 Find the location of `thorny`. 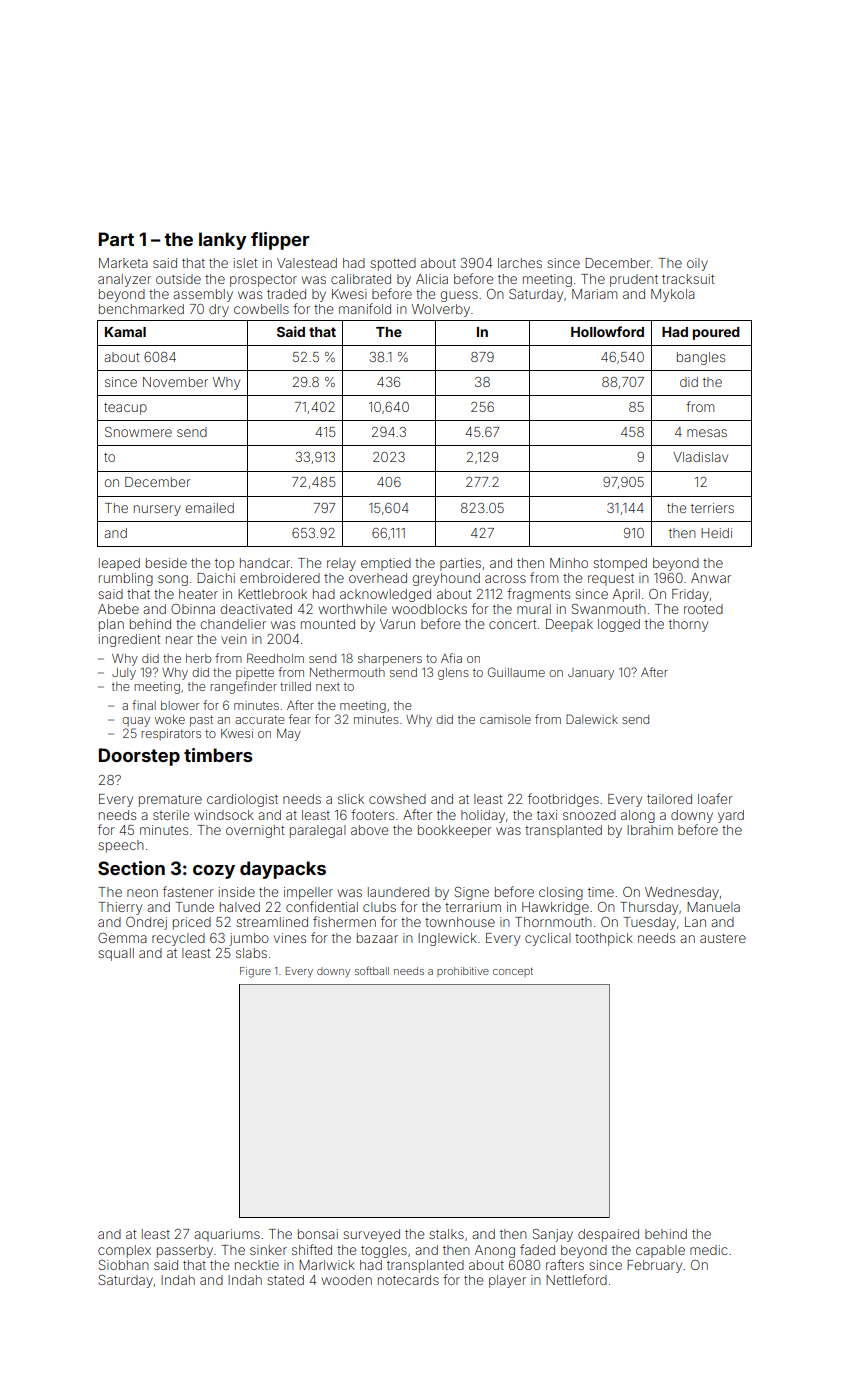

thorny is located at coordinates (688, 625).
